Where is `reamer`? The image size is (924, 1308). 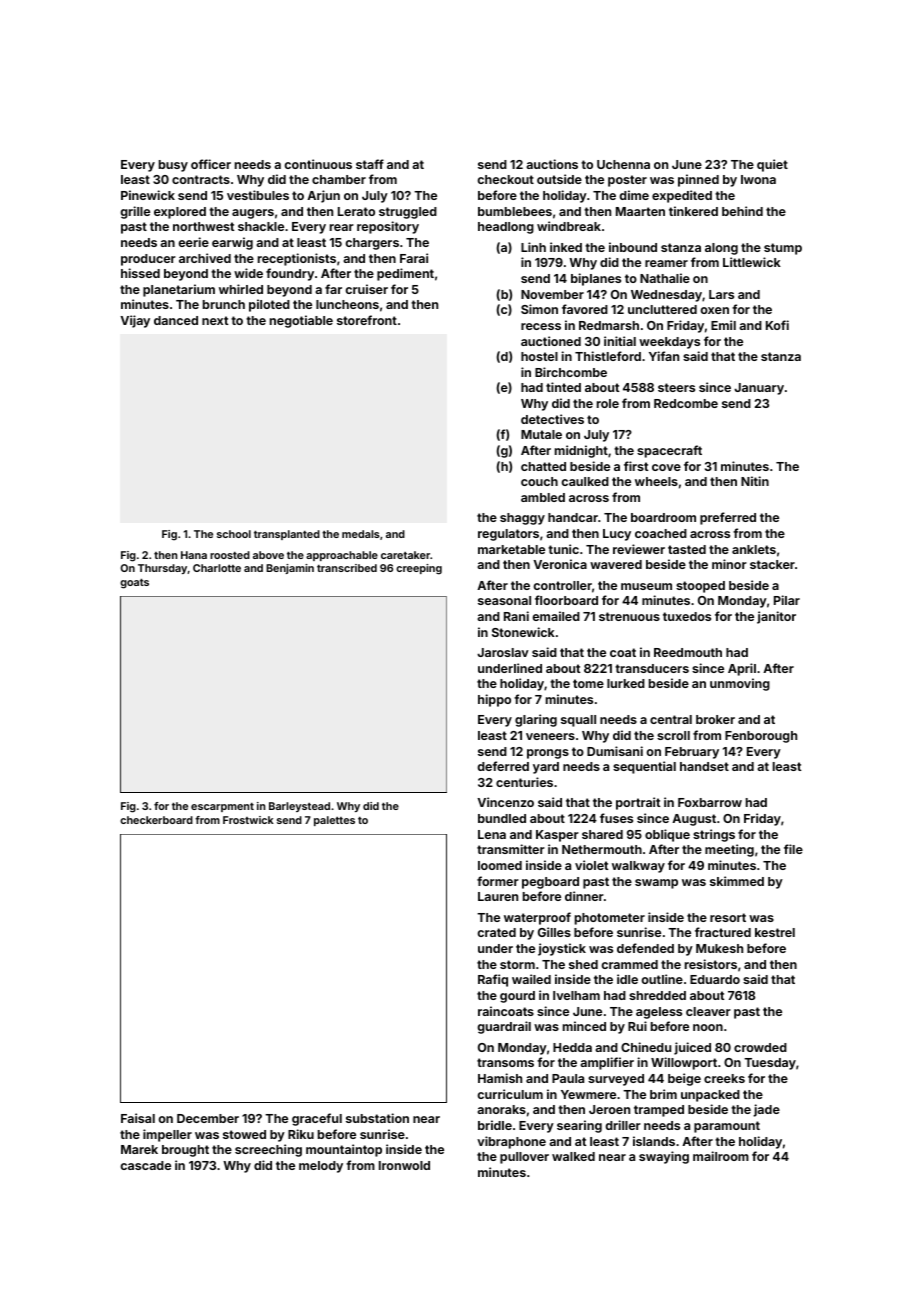 reamer is located at coordinates (666, 263).
